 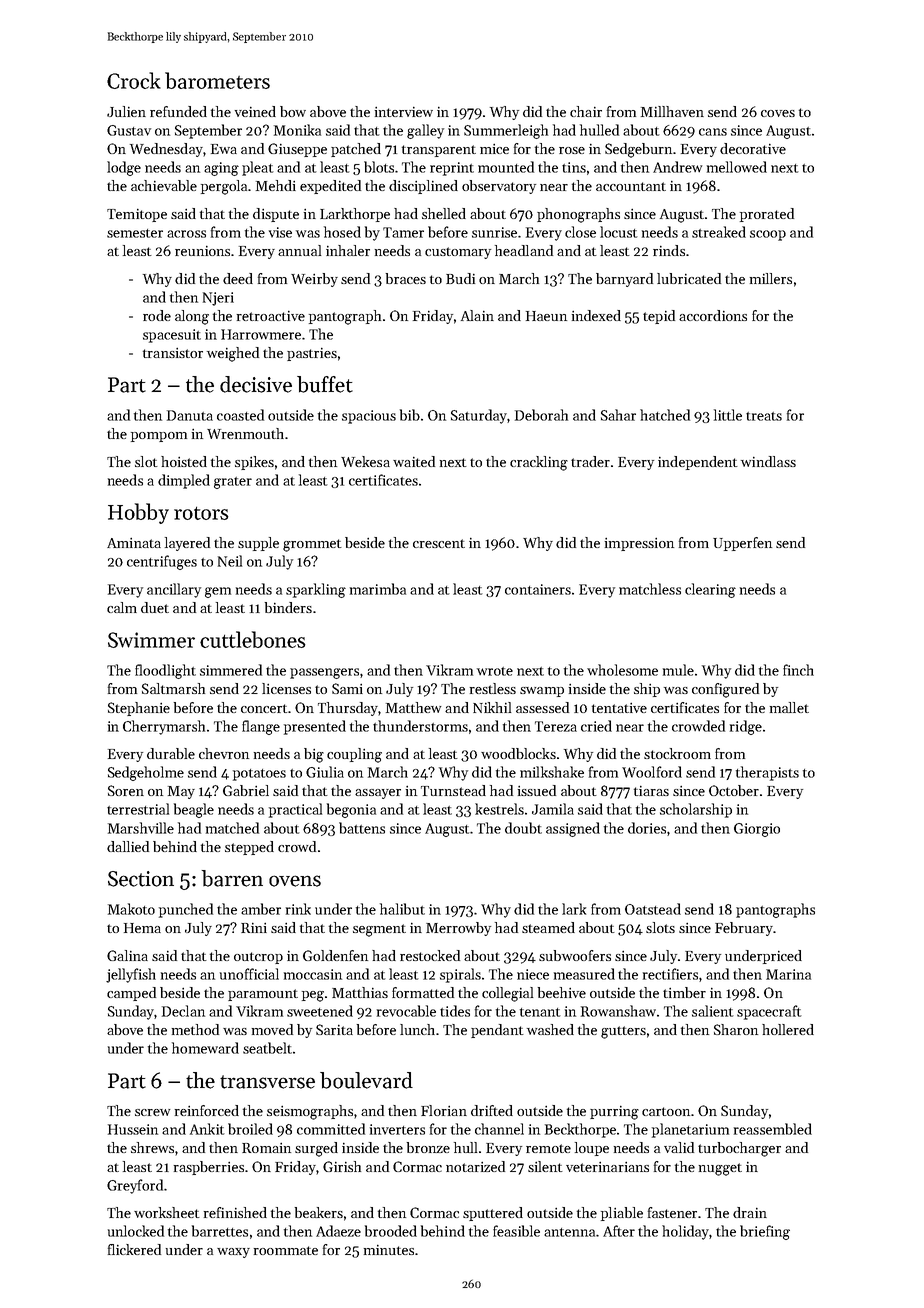 What do you see at coordinates (134, 1249) in the screenshot?
I see `flickered` at bounding box center [134, 1249].
